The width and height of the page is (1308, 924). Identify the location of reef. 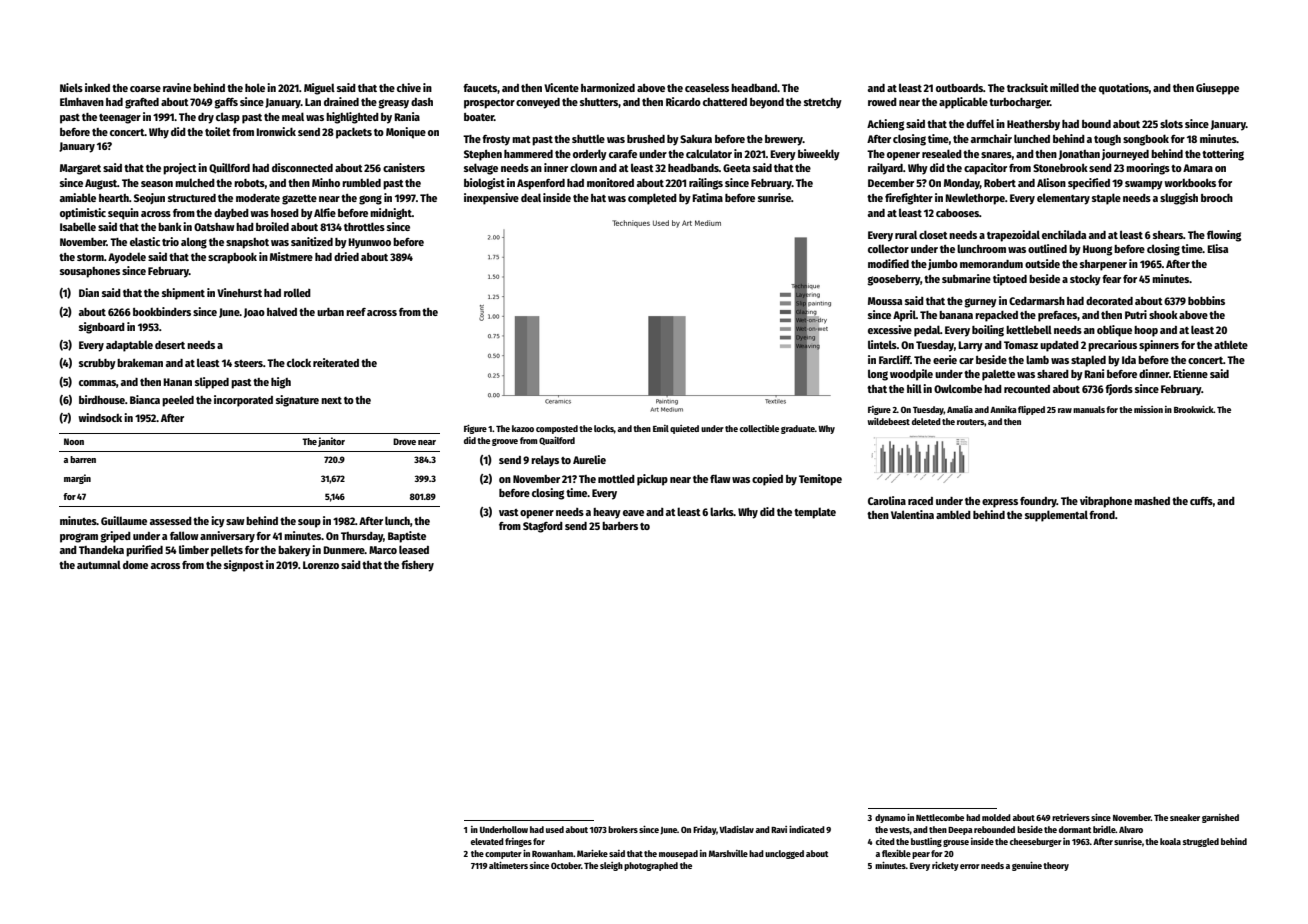
(356, 312).
